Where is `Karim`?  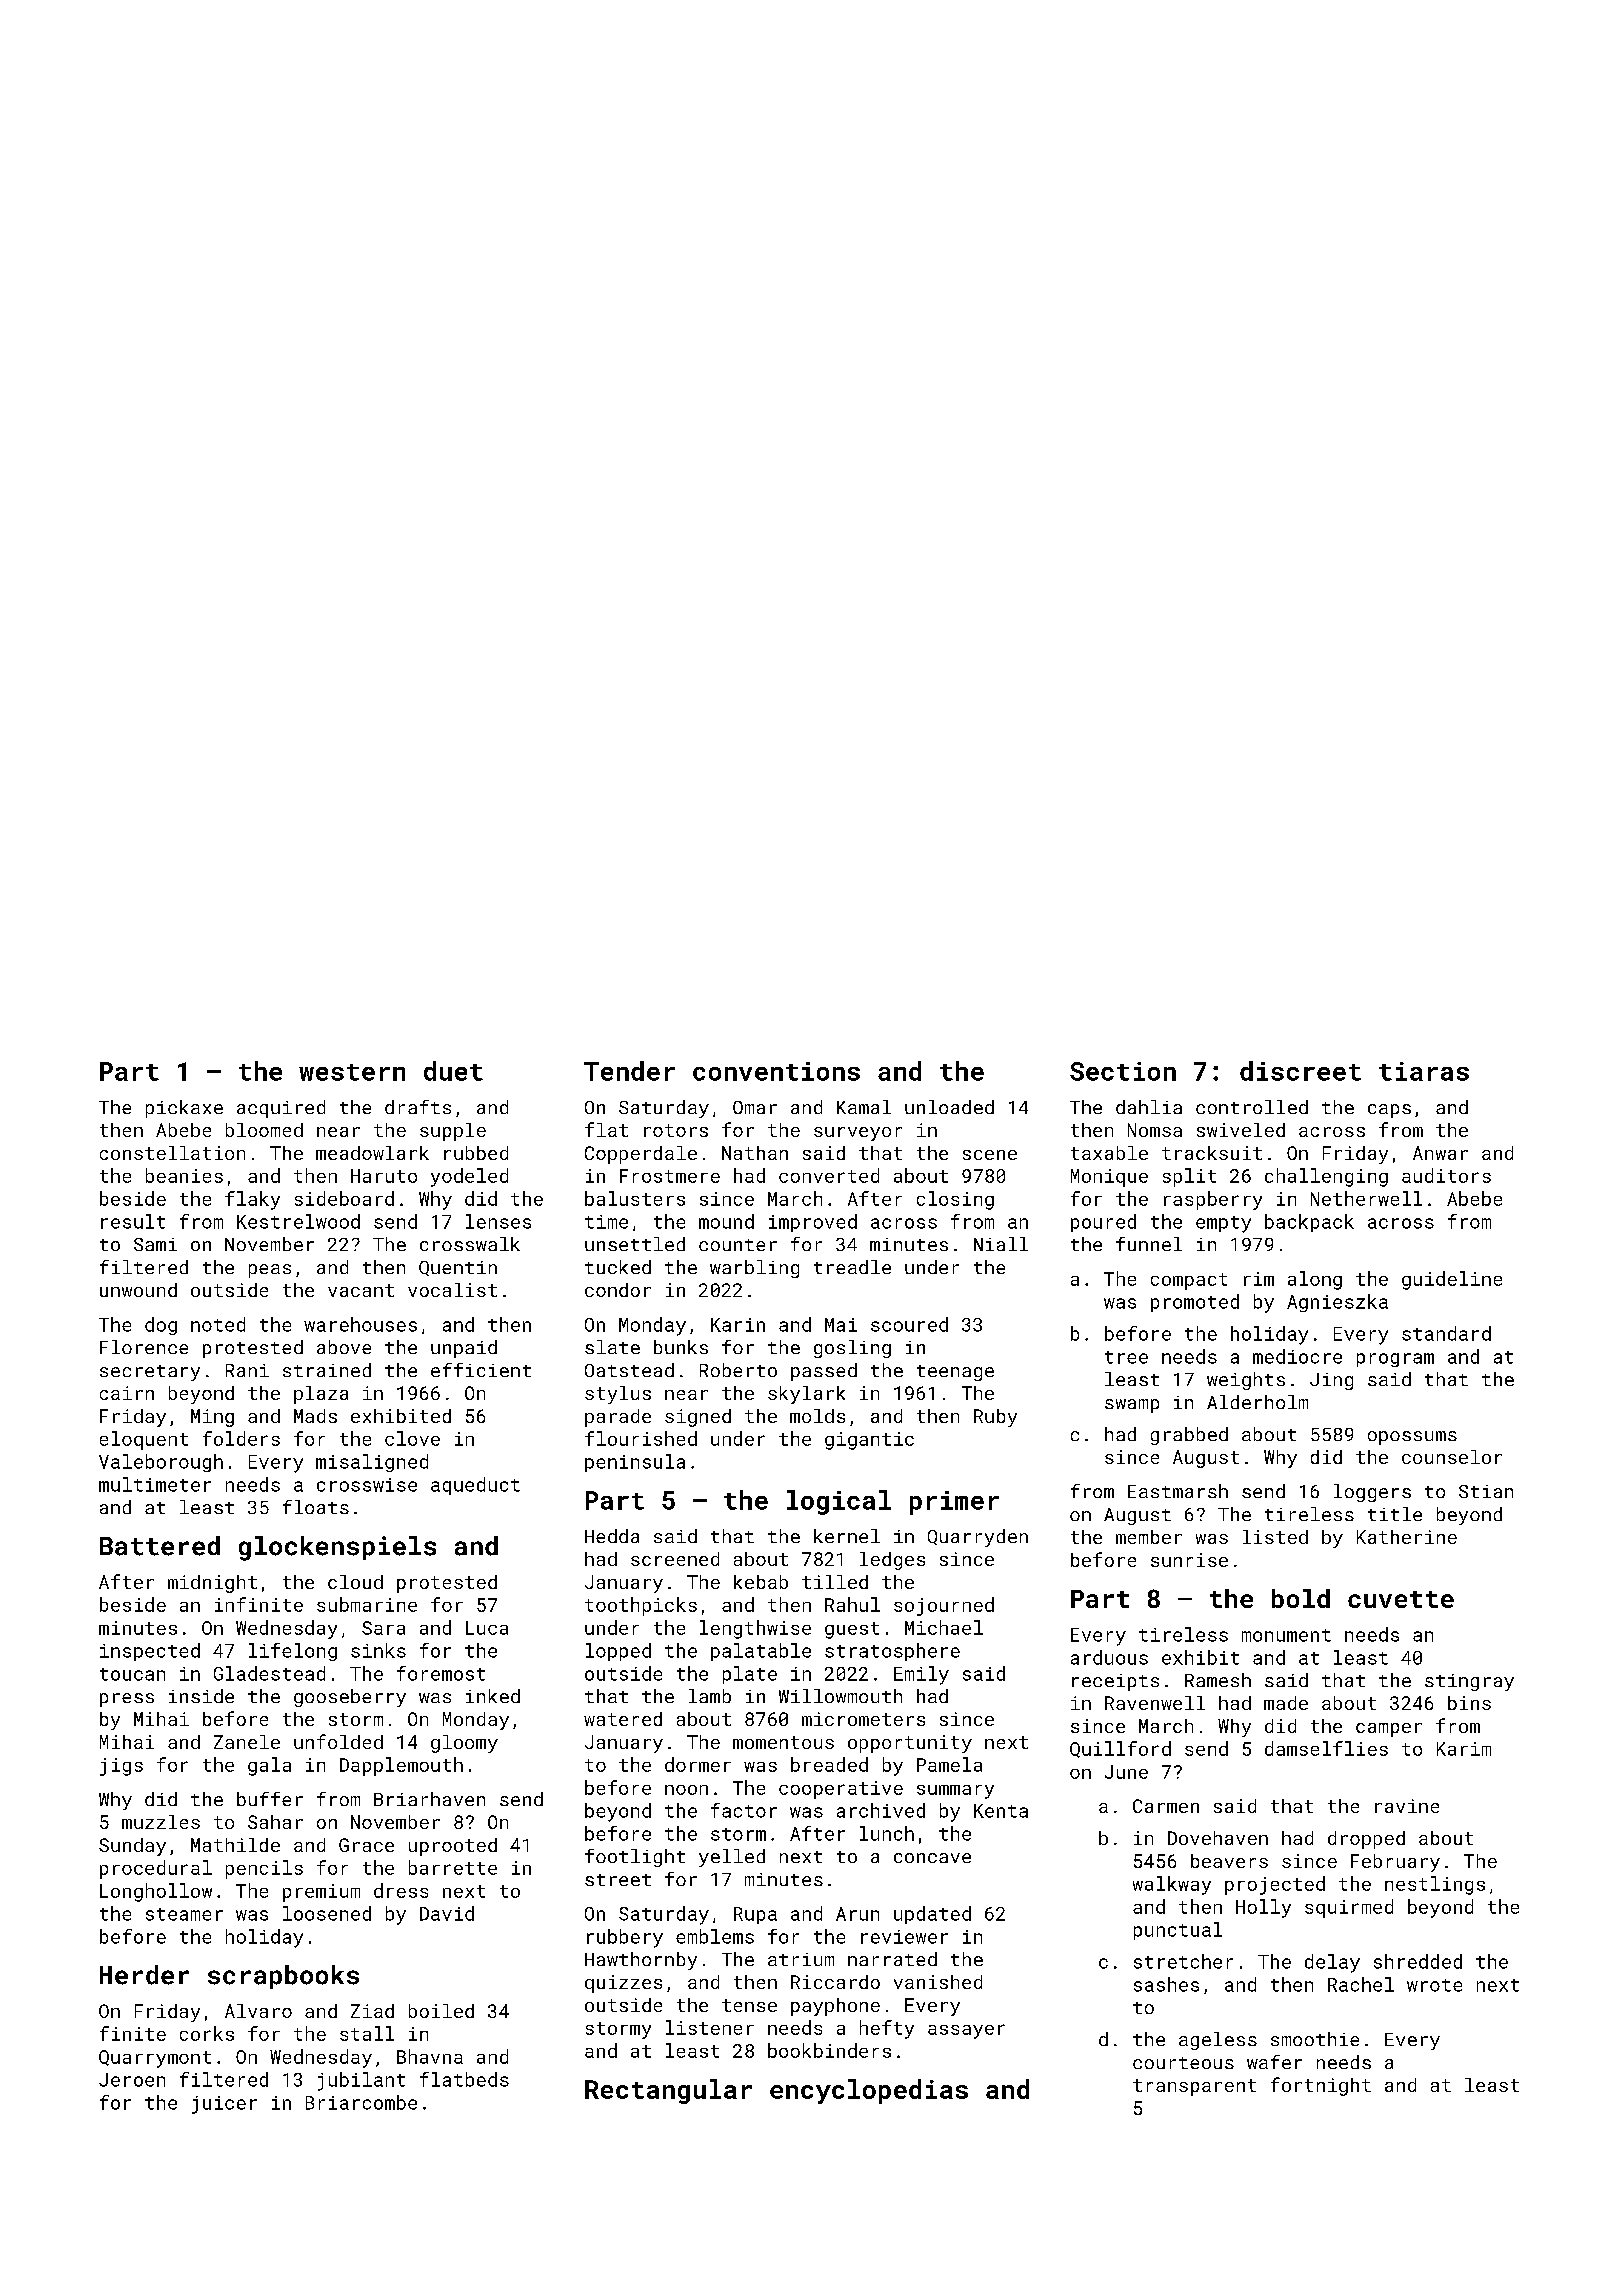
Karim is located at coordinates (1464, 1749).
